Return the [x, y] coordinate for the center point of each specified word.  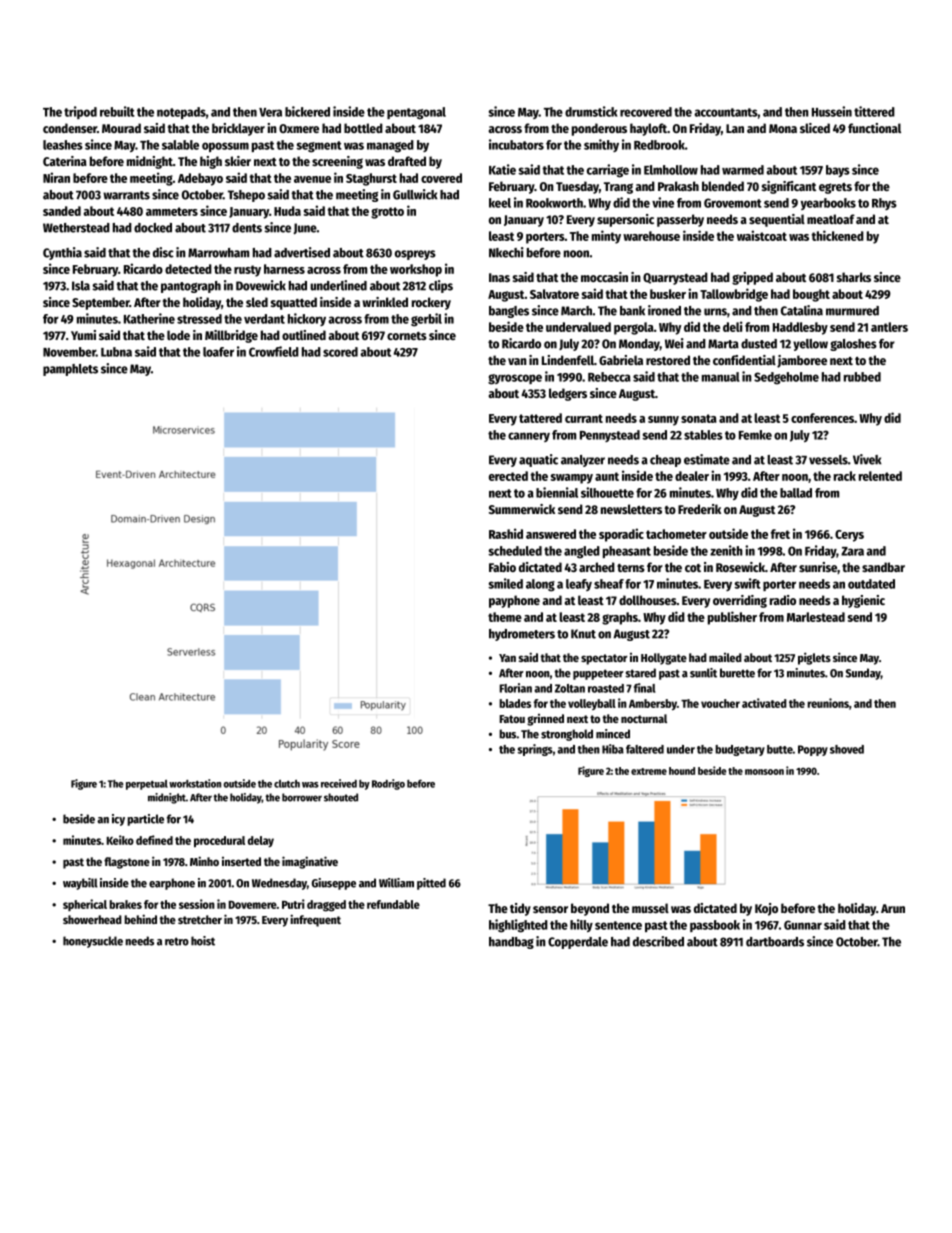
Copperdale [578, 943]
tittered [874, 111]
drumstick [591, 111]
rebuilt [117, 111]
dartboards [775, 942]
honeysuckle [93, 942]
